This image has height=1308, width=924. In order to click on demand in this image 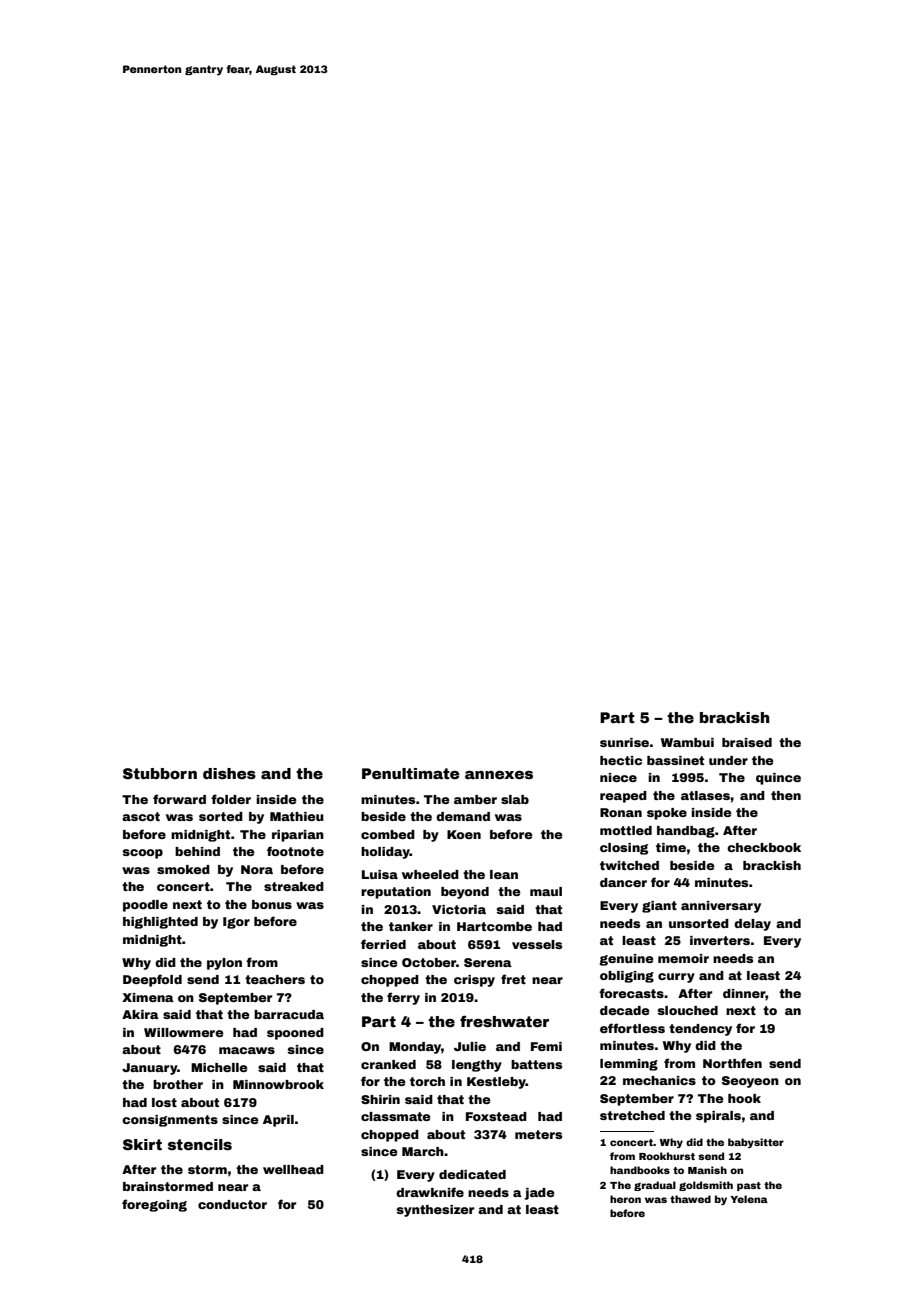, I will do `click(463, 816)`.
